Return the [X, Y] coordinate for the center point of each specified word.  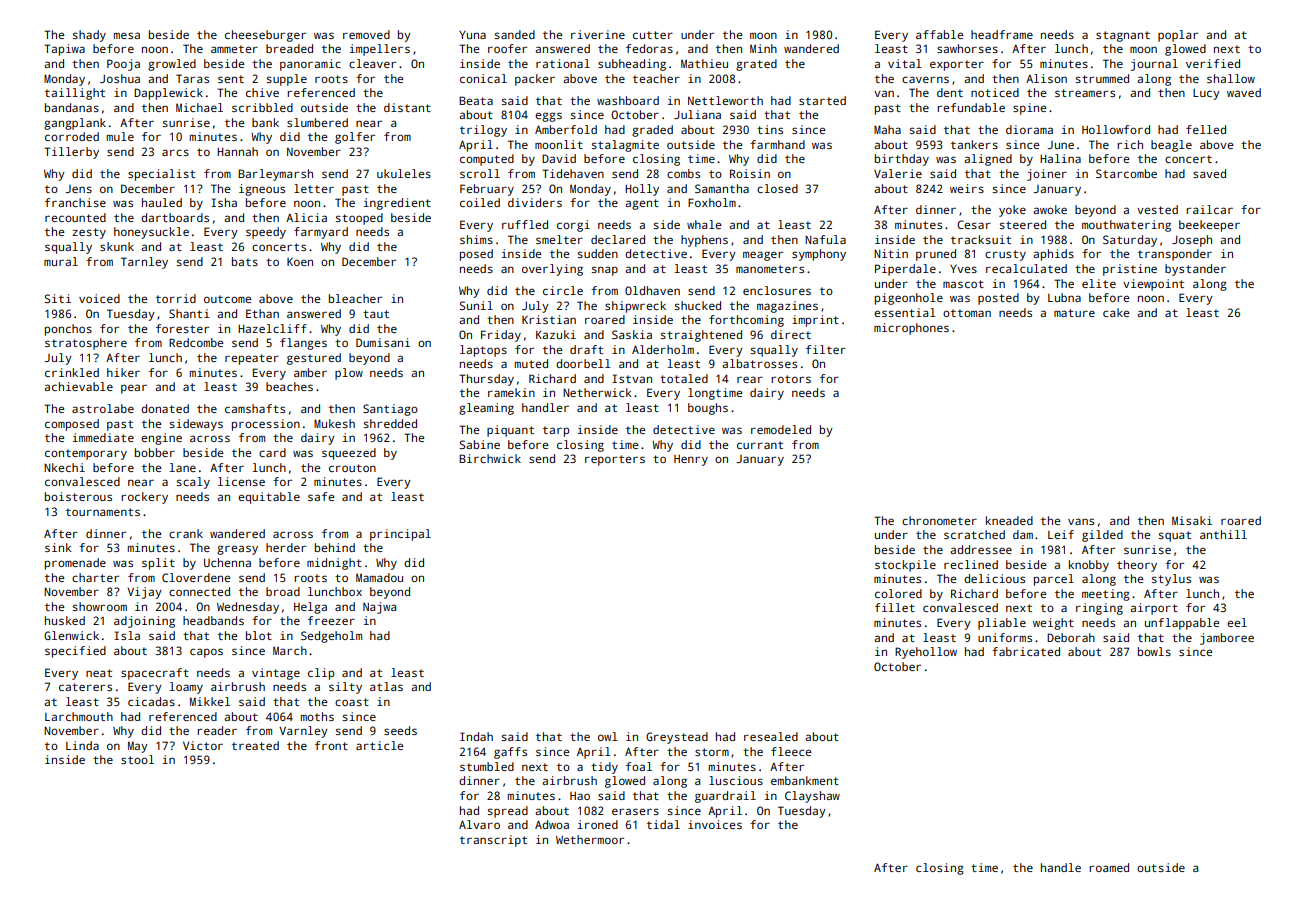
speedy [266, 233]
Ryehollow [926, 653]
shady [89, 36]
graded [652, 131]
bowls [1154, 651]
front [331, 745]
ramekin [511, 392]
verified [1213, 63]
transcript [493, 841]
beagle [1171, 146]
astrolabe [103, 408]
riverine [598, 34]
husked [65, 620]
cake [1116, 312]
